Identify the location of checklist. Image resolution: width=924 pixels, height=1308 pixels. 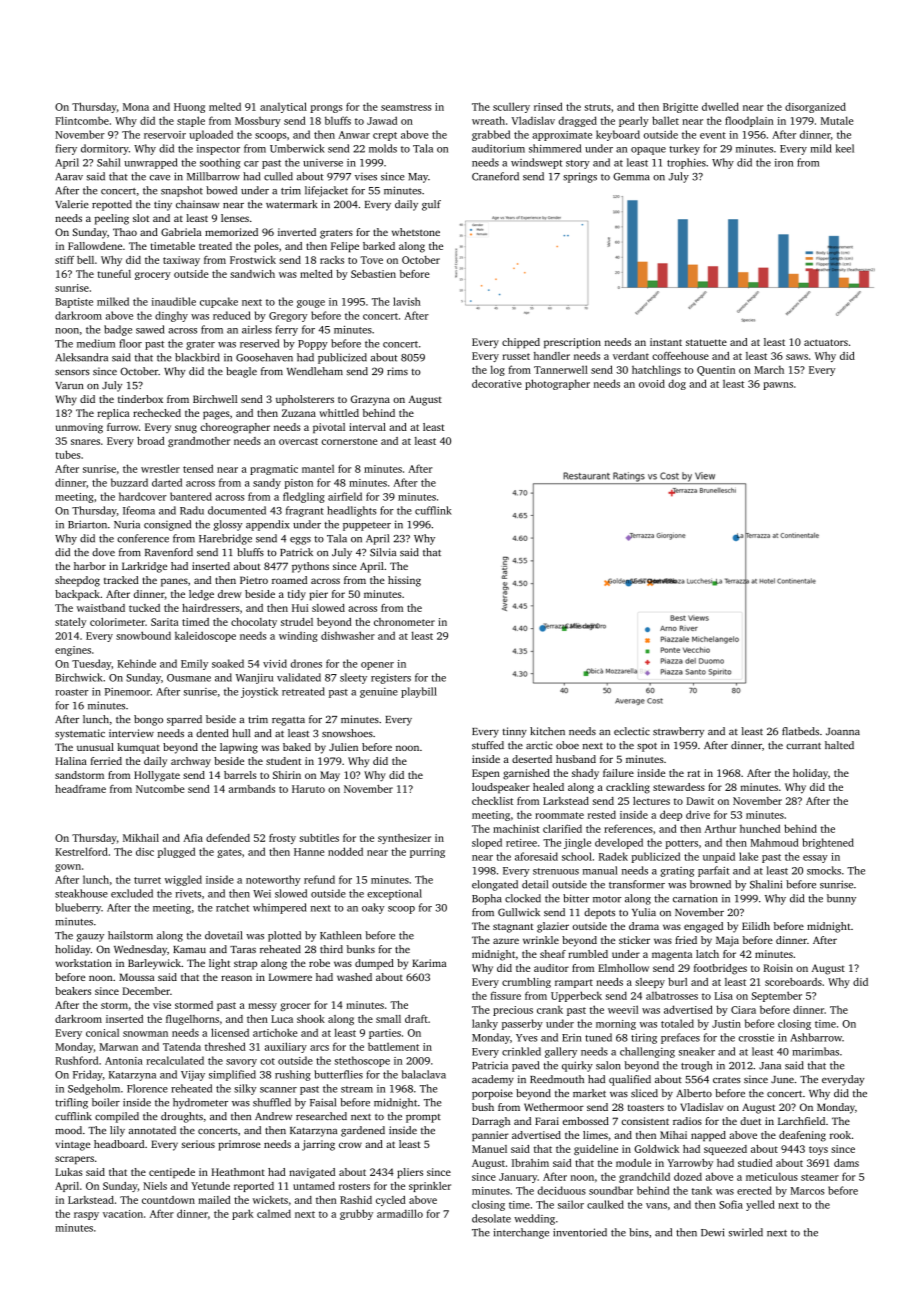
(492, 801).
